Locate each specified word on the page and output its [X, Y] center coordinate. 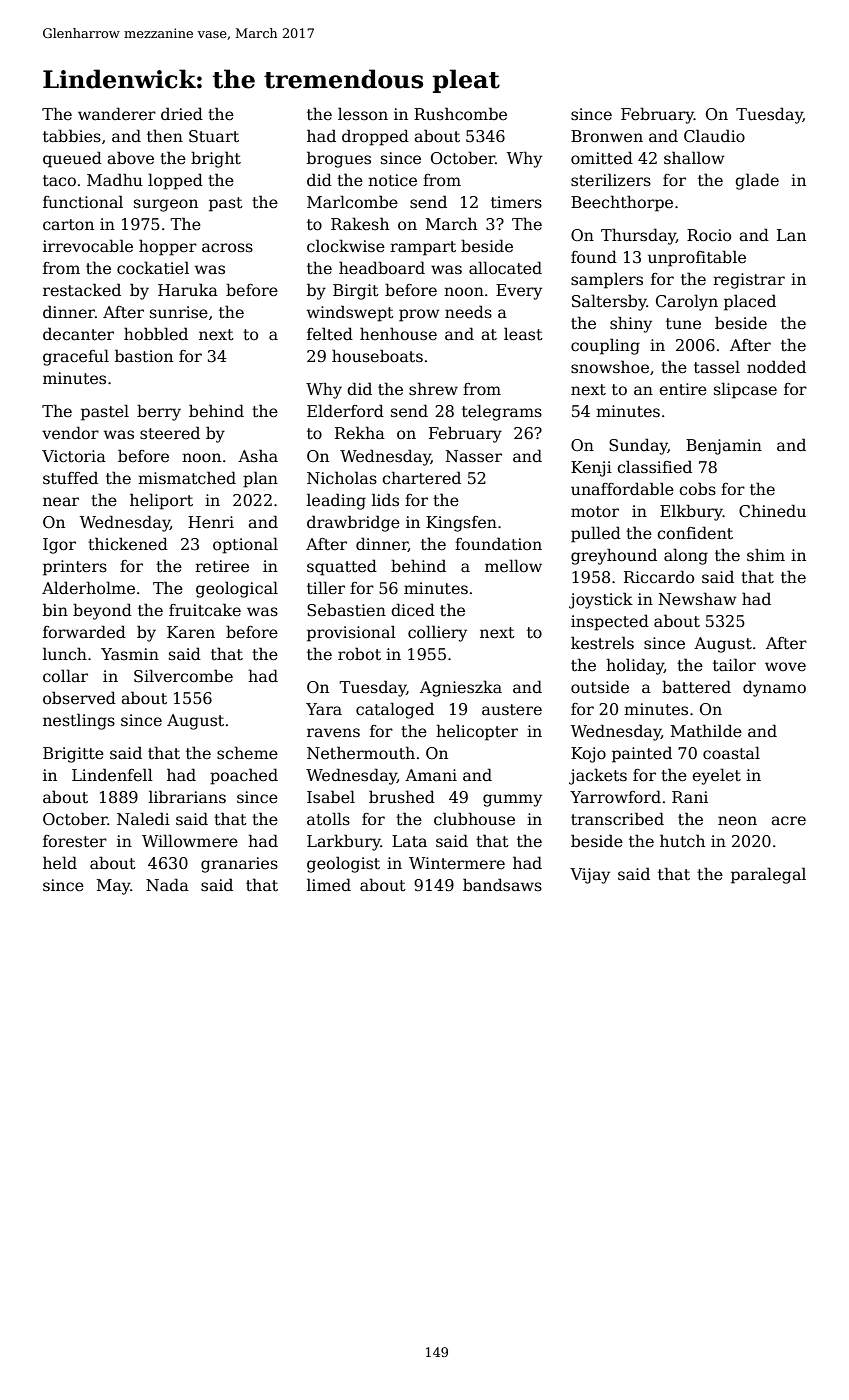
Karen [191, 632]
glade [757, 181]
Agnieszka [461, 688]
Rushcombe [460, 114]
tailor [734, 665]
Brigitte [73, 755]
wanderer [117, 113]
